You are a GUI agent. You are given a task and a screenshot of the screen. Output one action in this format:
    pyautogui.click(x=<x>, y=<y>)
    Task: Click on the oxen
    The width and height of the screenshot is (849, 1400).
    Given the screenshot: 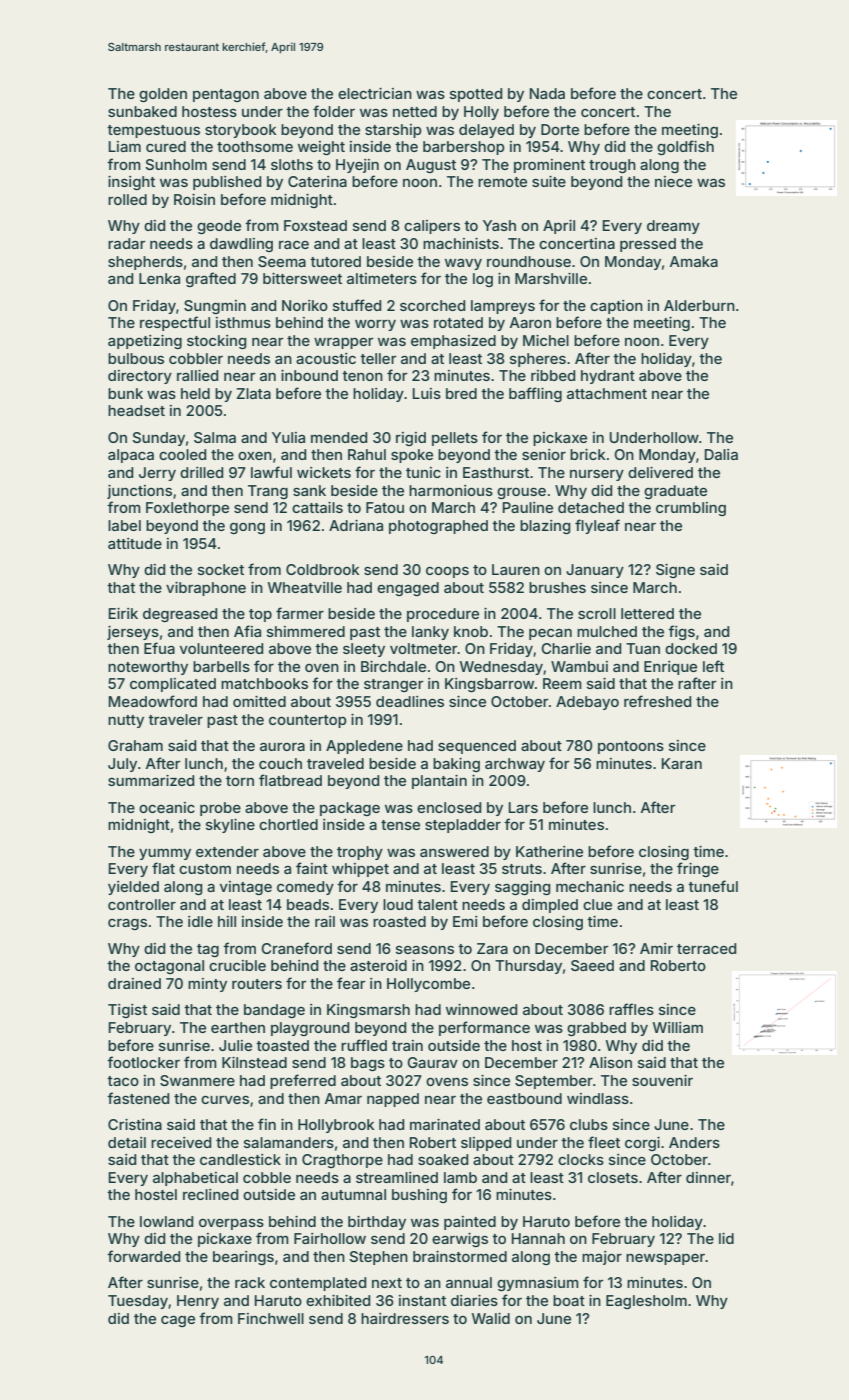 What is the action you would take?
    pyautogui.click(x=255, y=456)
